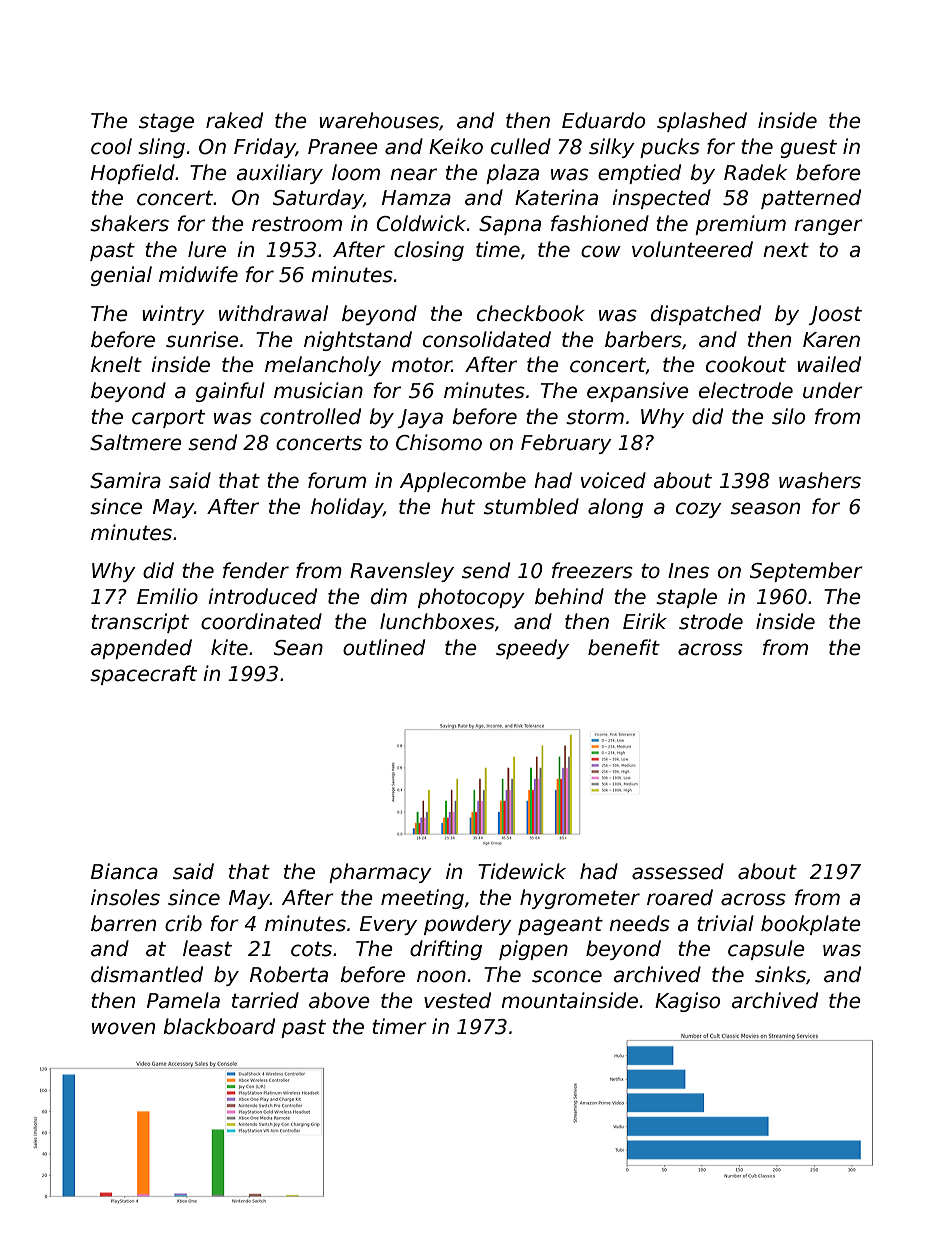 The height and width of the image is (1233, 952). I want to click on transcript, so click(140, 623).
